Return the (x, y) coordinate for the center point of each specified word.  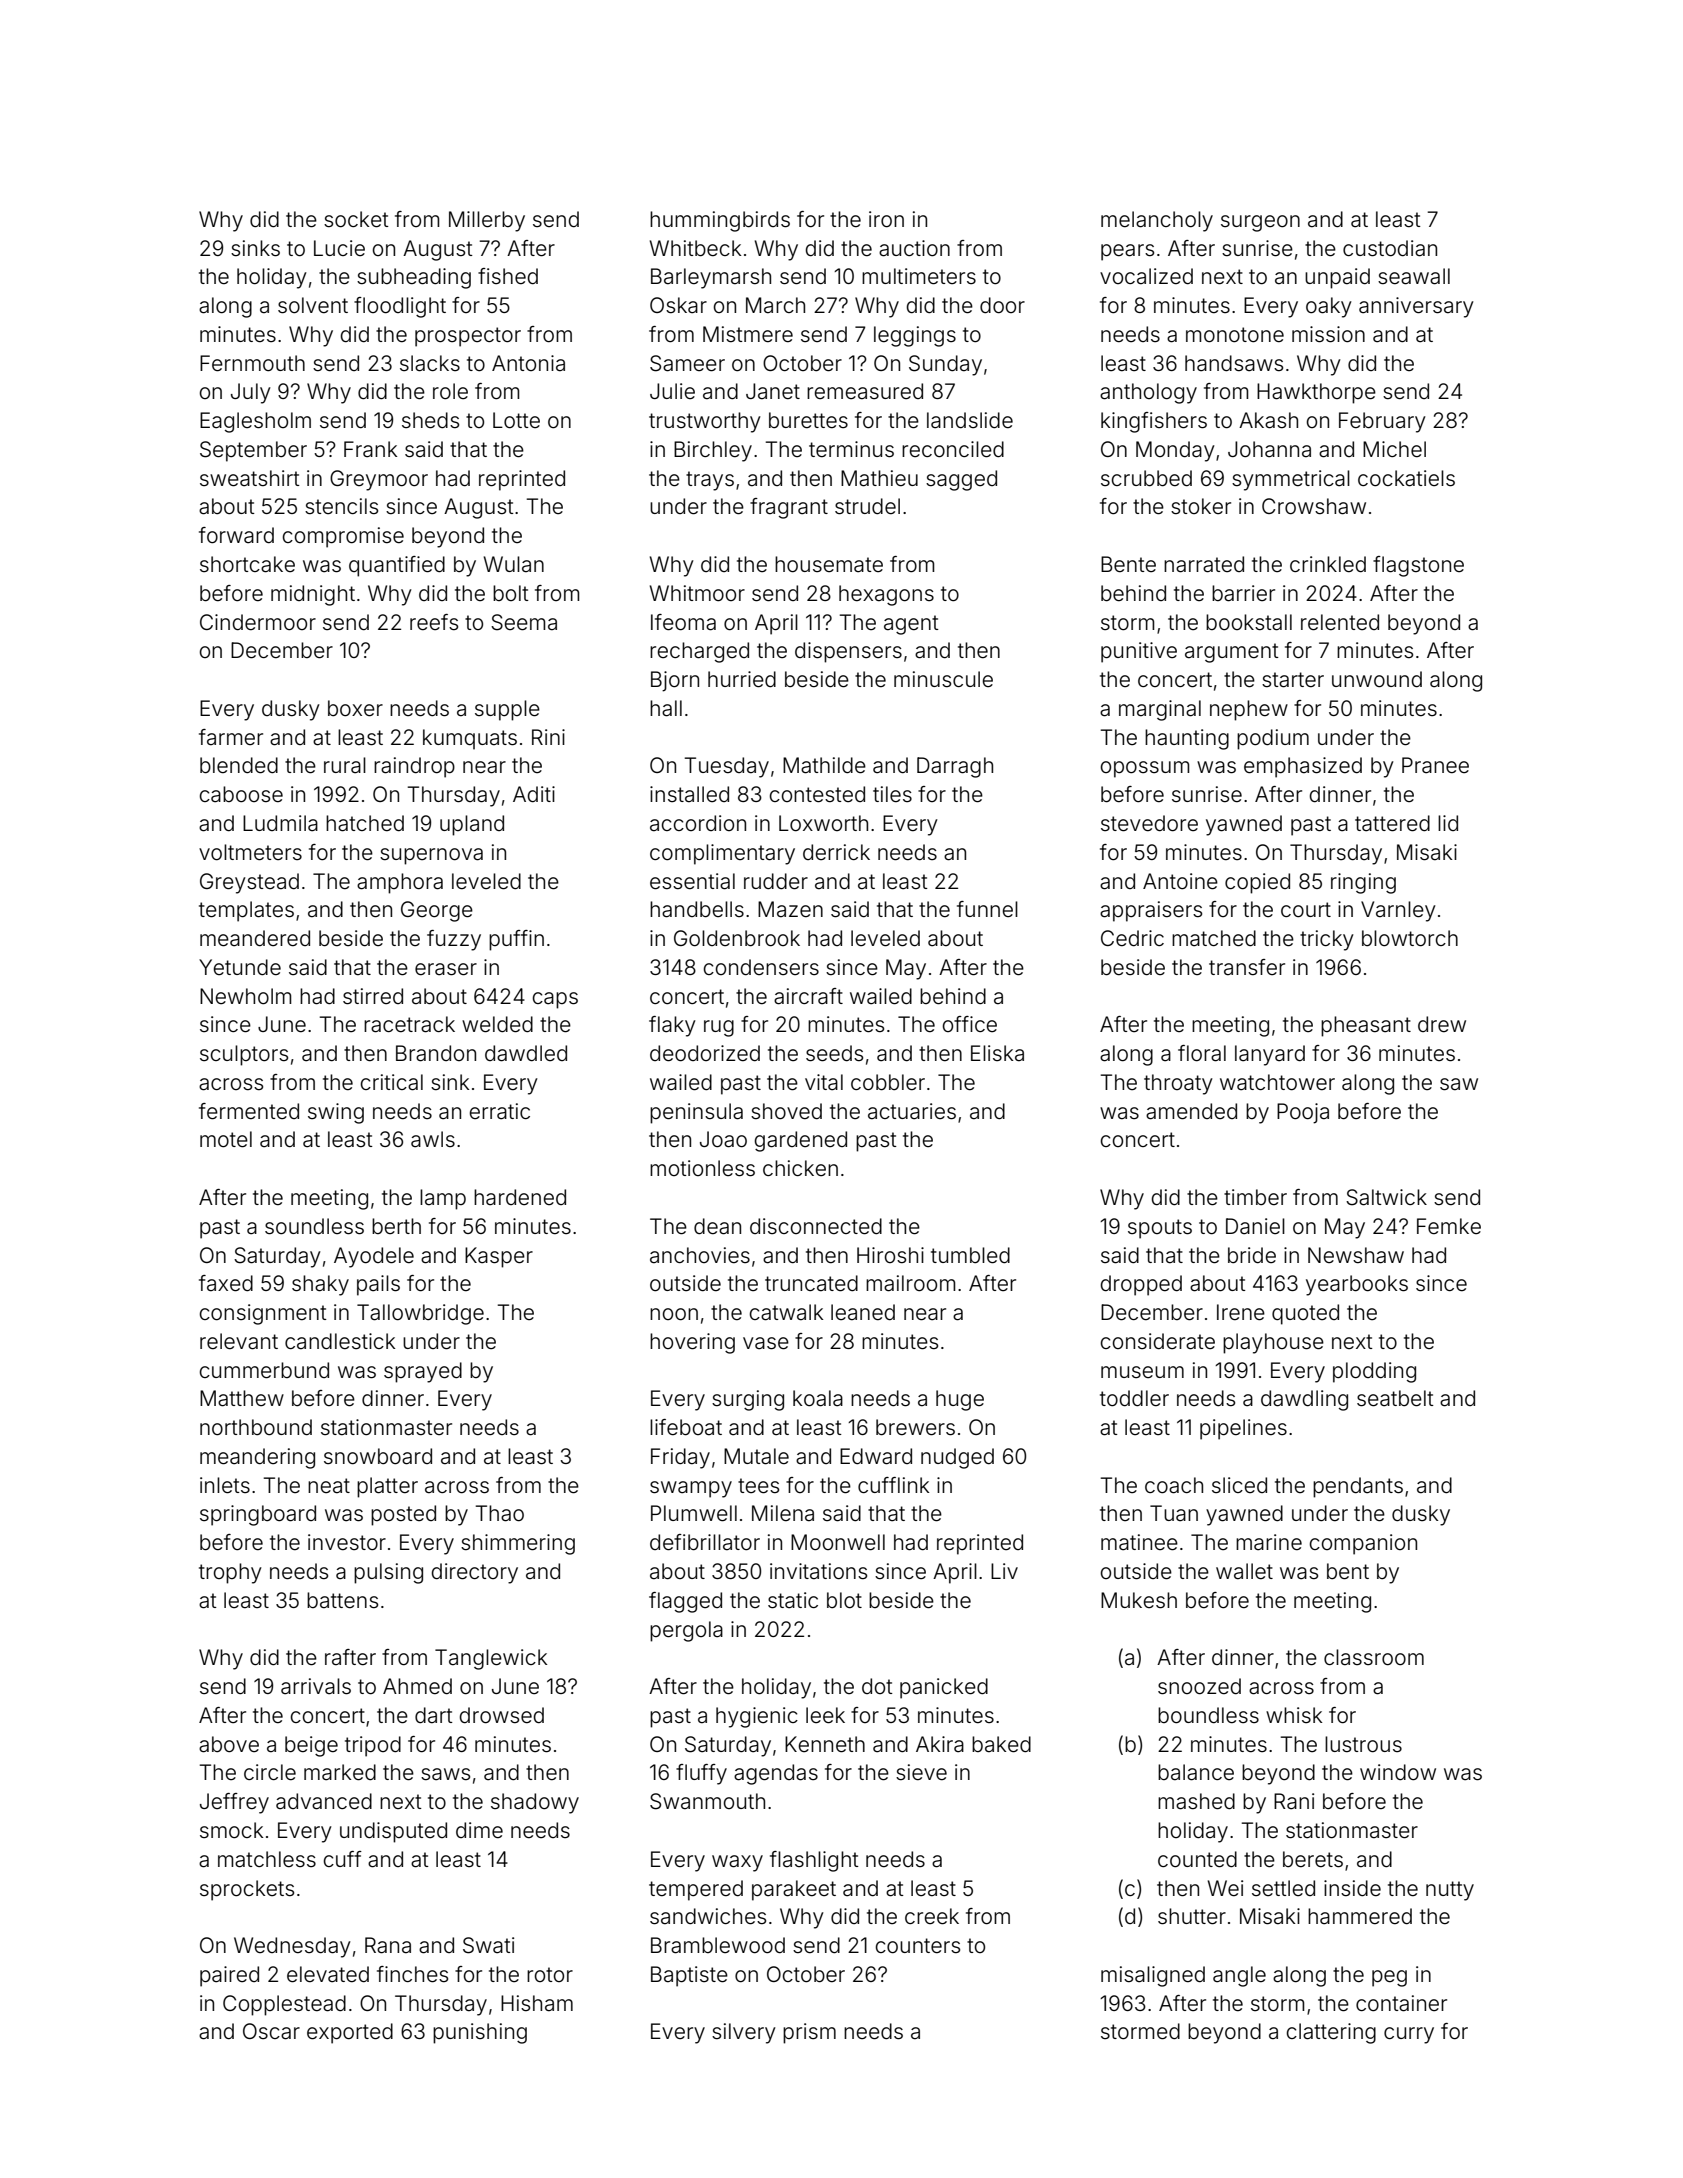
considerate (1158, 1341)
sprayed (423, 1372)
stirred (373, 996)
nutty (1450, 1891)
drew (1442, 1024)
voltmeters (250, 852)
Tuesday (727, 767)
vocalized (1146, 276)
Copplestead (284, 2005)
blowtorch (1410, 938)
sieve (921, 1772)
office (970, 1024)
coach (1174, 1485)
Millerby (487, 221)
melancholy (1157, 221)
